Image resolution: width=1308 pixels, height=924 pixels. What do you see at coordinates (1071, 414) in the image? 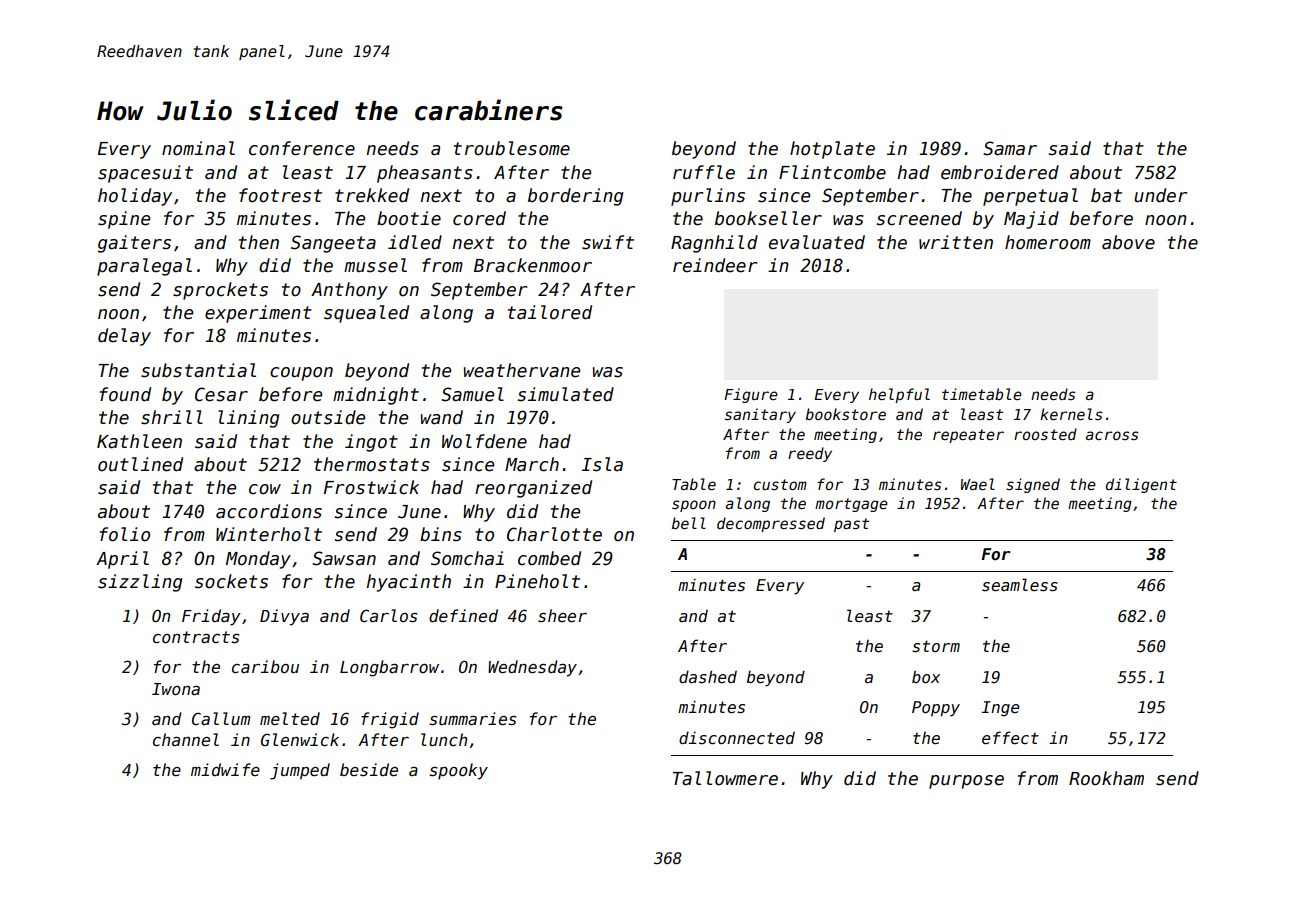
I see `kernels` at bounding box center [1071, 414].
